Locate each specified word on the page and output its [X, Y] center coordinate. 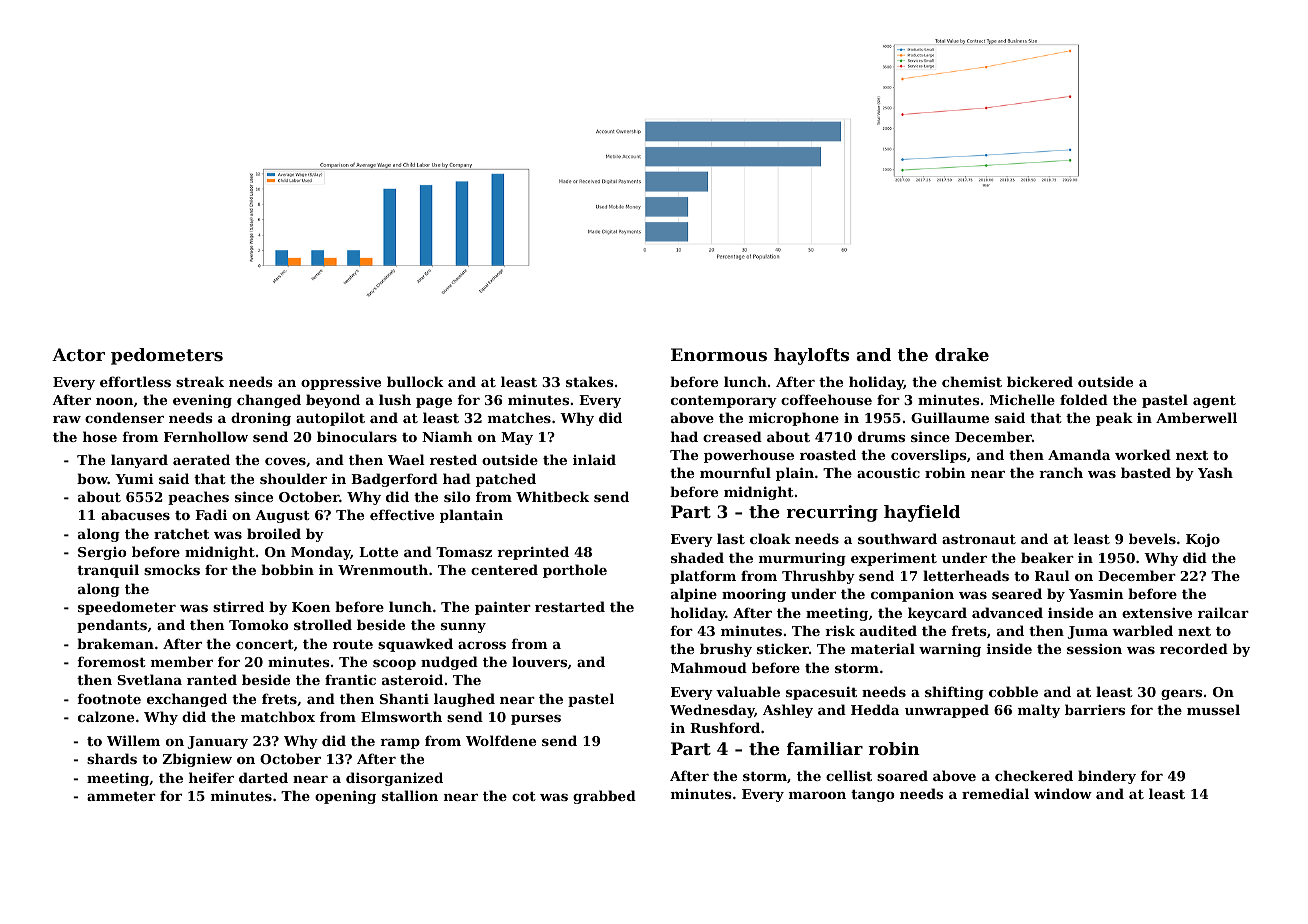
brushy [726, 650]
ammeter [121, 796]
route [353, 644]
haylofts [811, 356]
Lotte [378, 552]
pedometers [167, 356]
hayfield [922, 513]
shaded [697, 557]
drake [962, 354]
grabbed [604, 797]
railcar [1223, 612]
